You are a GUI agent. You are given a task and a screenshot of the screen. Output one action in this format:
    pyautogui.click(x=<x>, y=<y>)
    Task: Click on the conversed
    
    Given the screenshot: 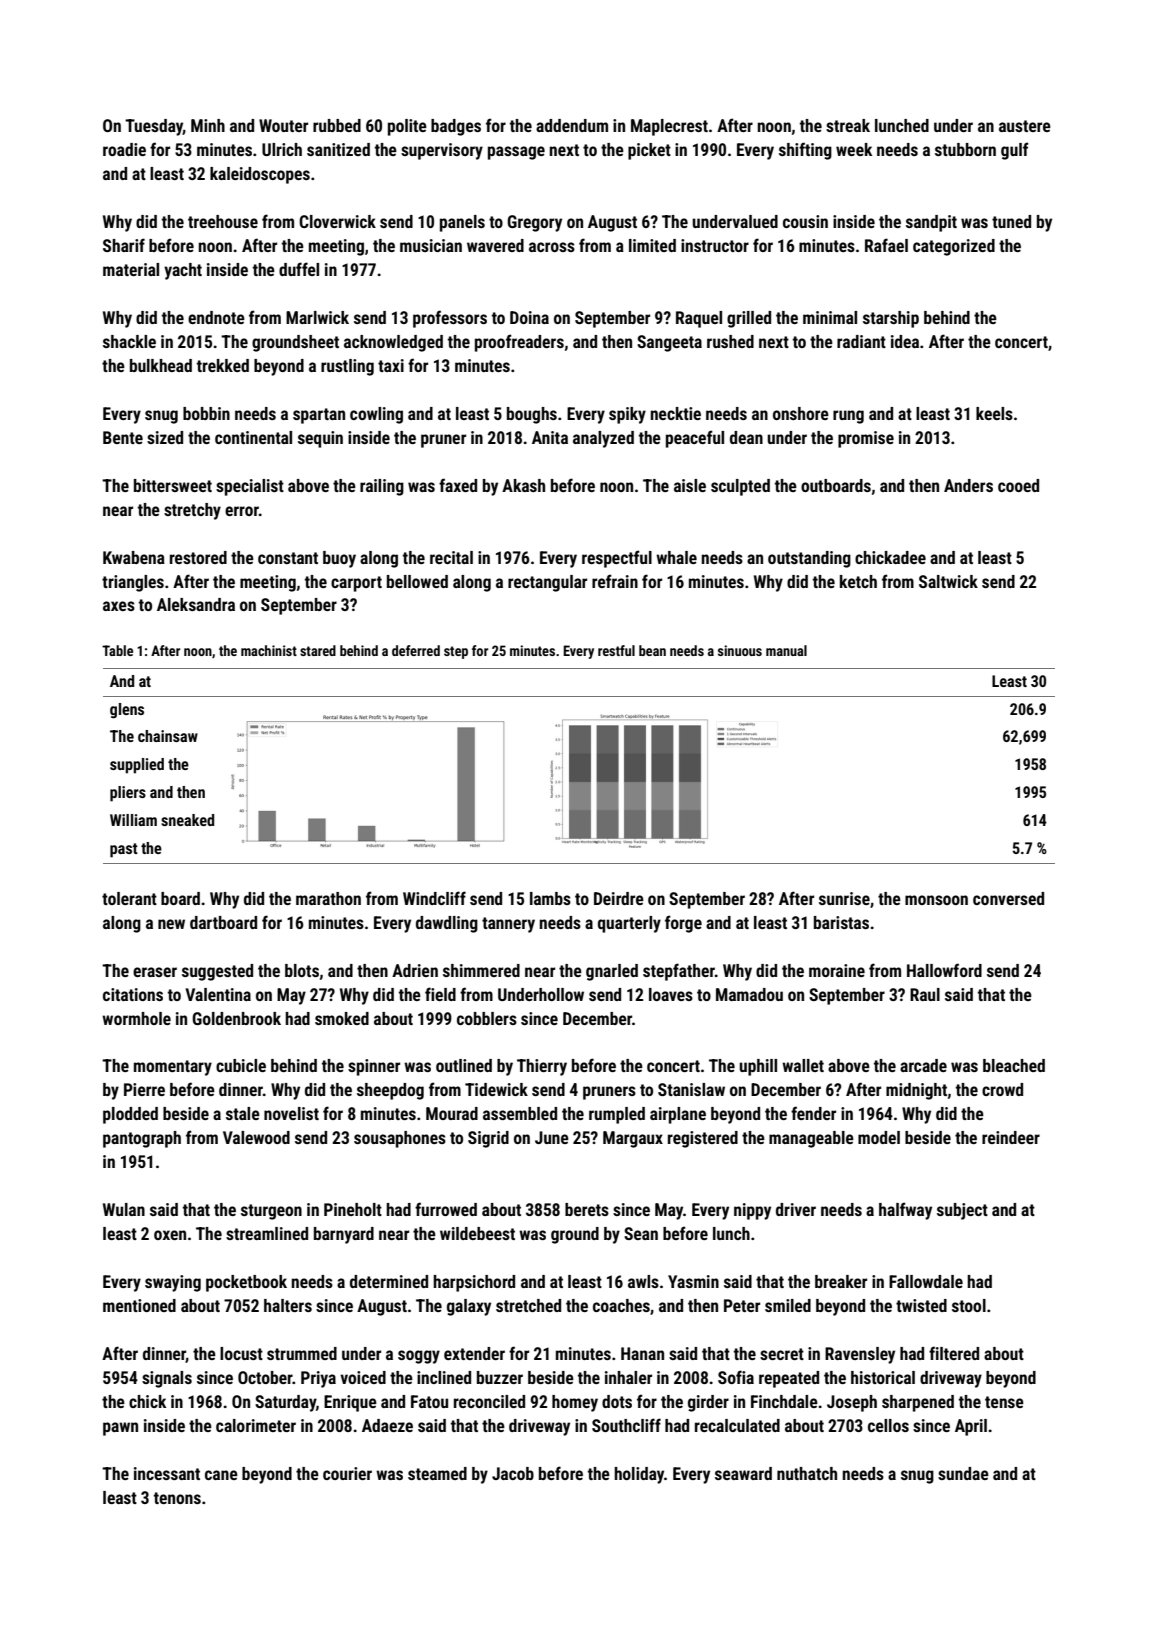 What is the action you would take?
    pyautogui.click(x=1008, y=898)
